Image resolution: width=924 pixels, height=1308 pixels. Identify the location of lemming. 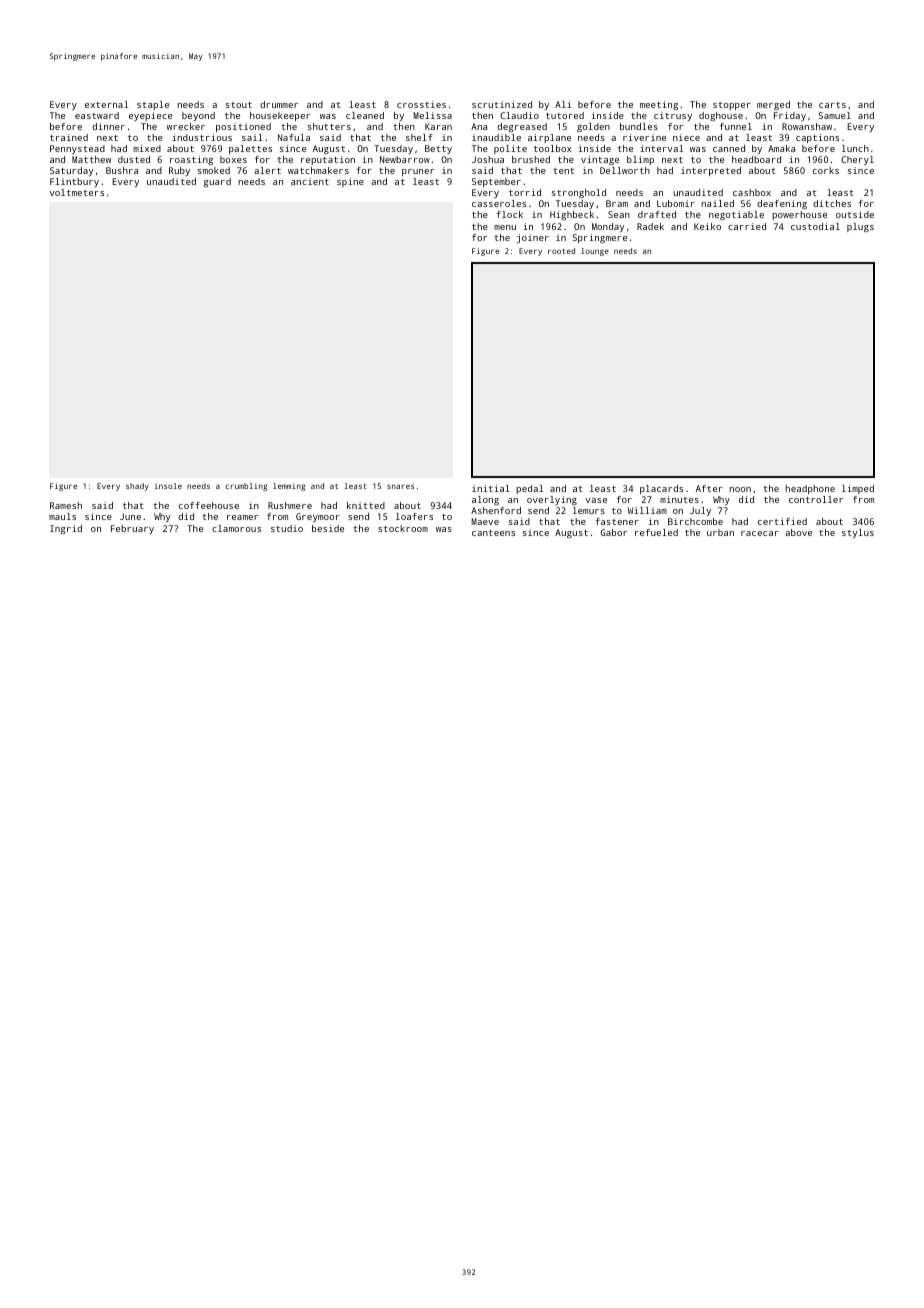
(289, 487).
